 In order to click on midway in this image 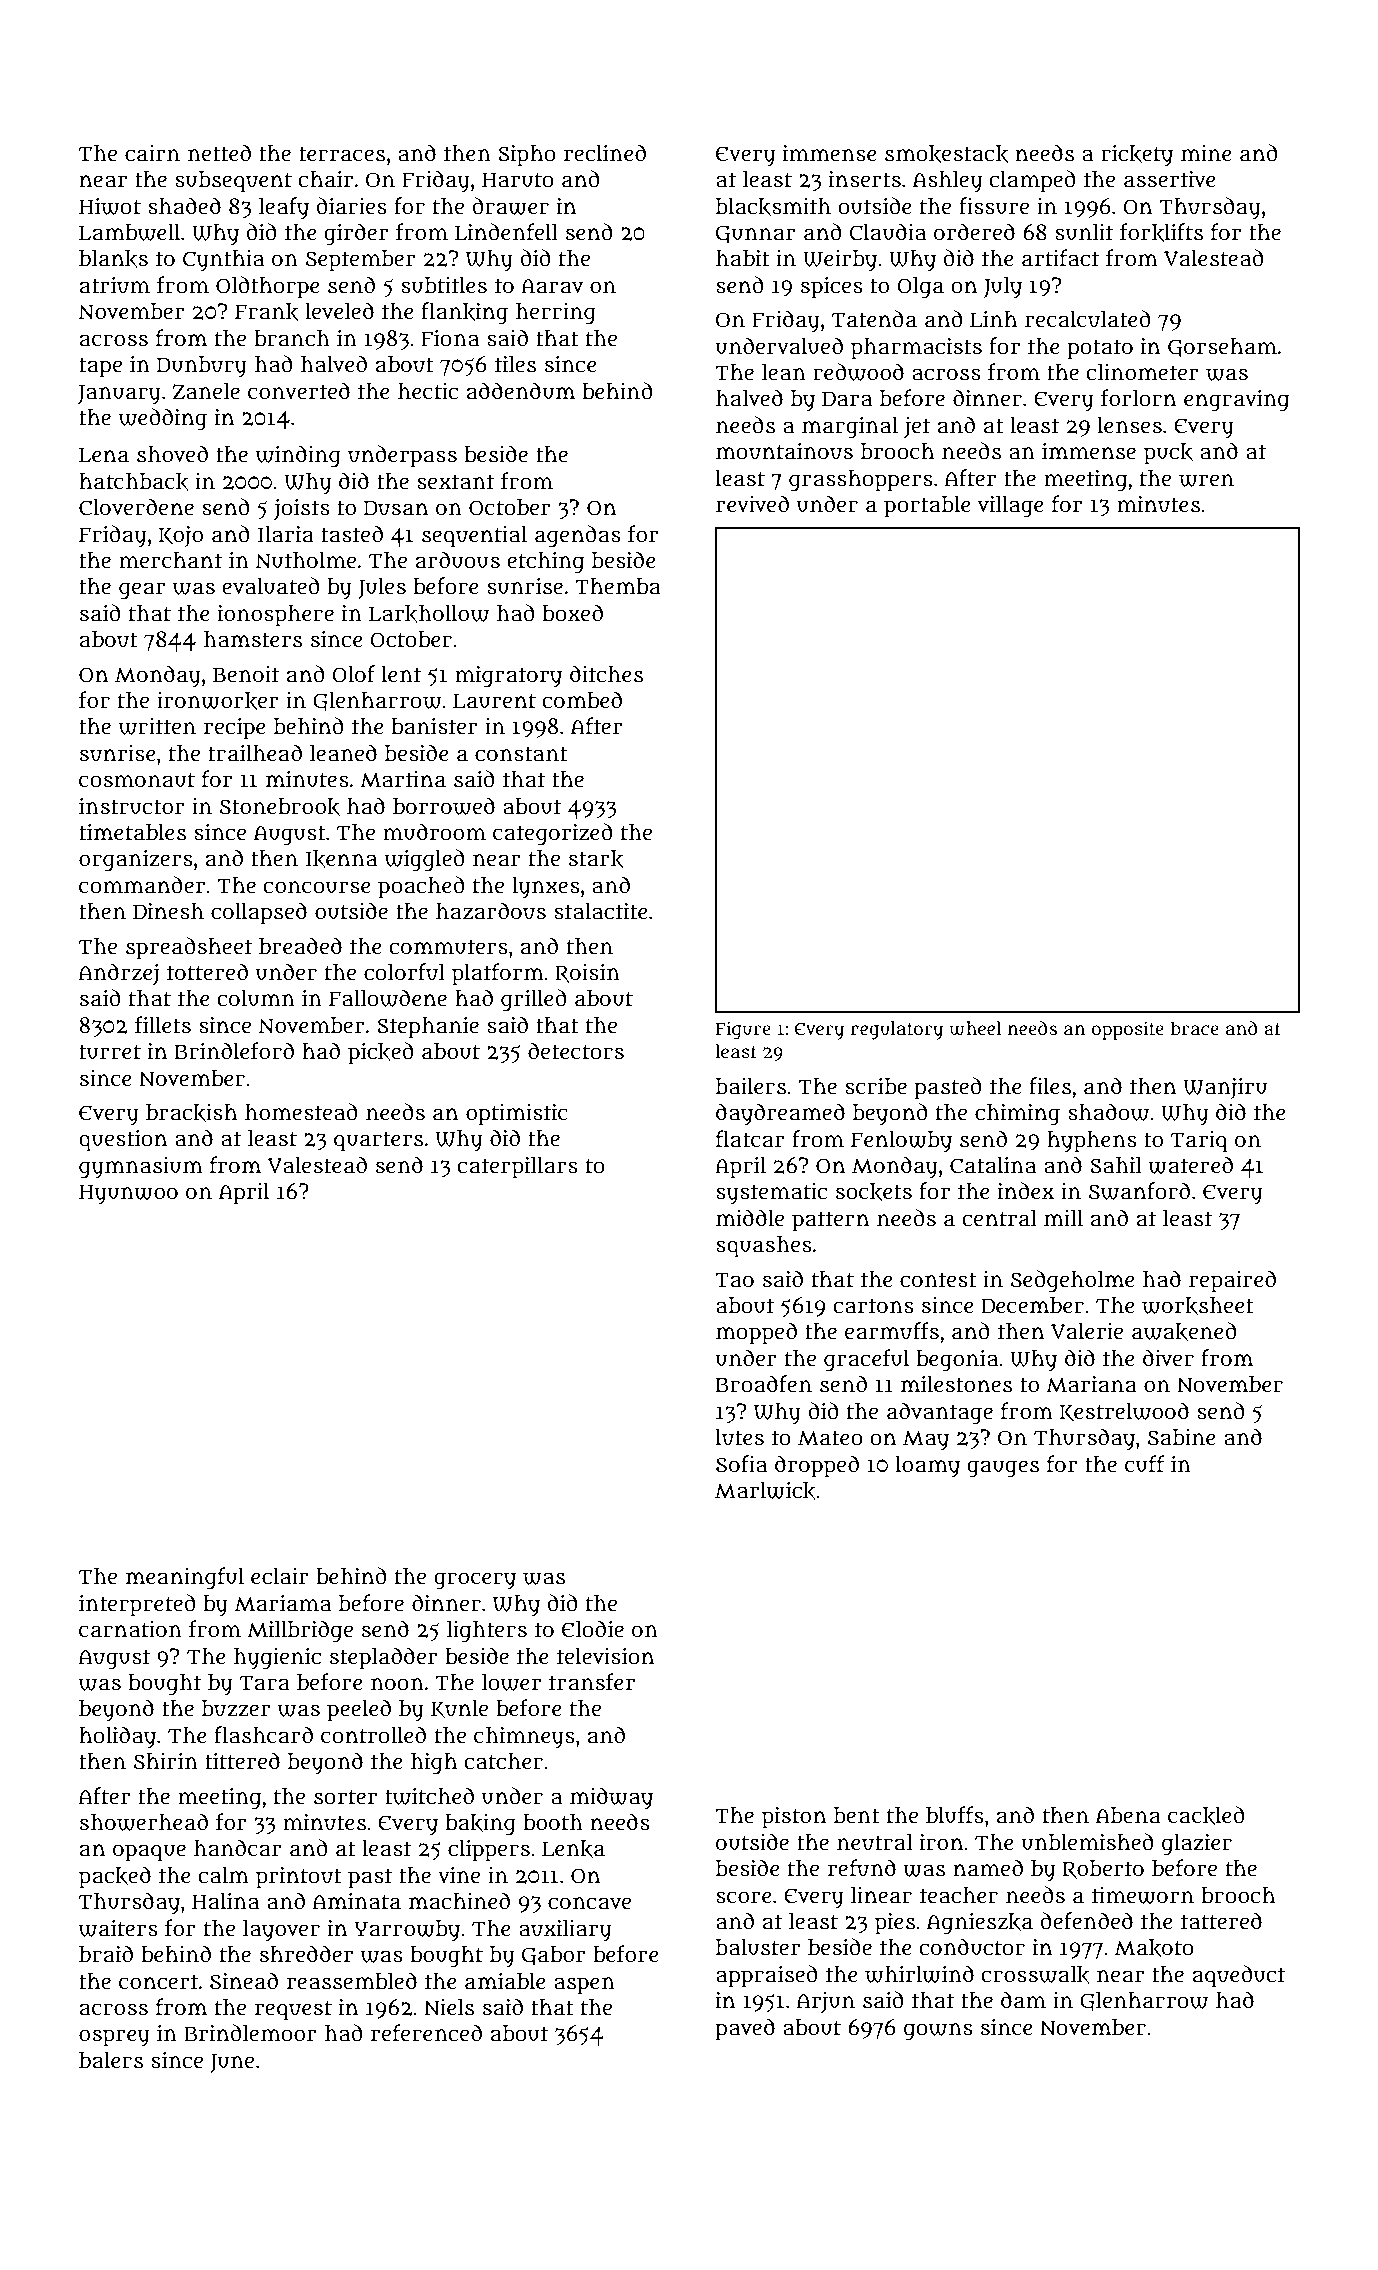, I will do `click(611, 1798)`.
